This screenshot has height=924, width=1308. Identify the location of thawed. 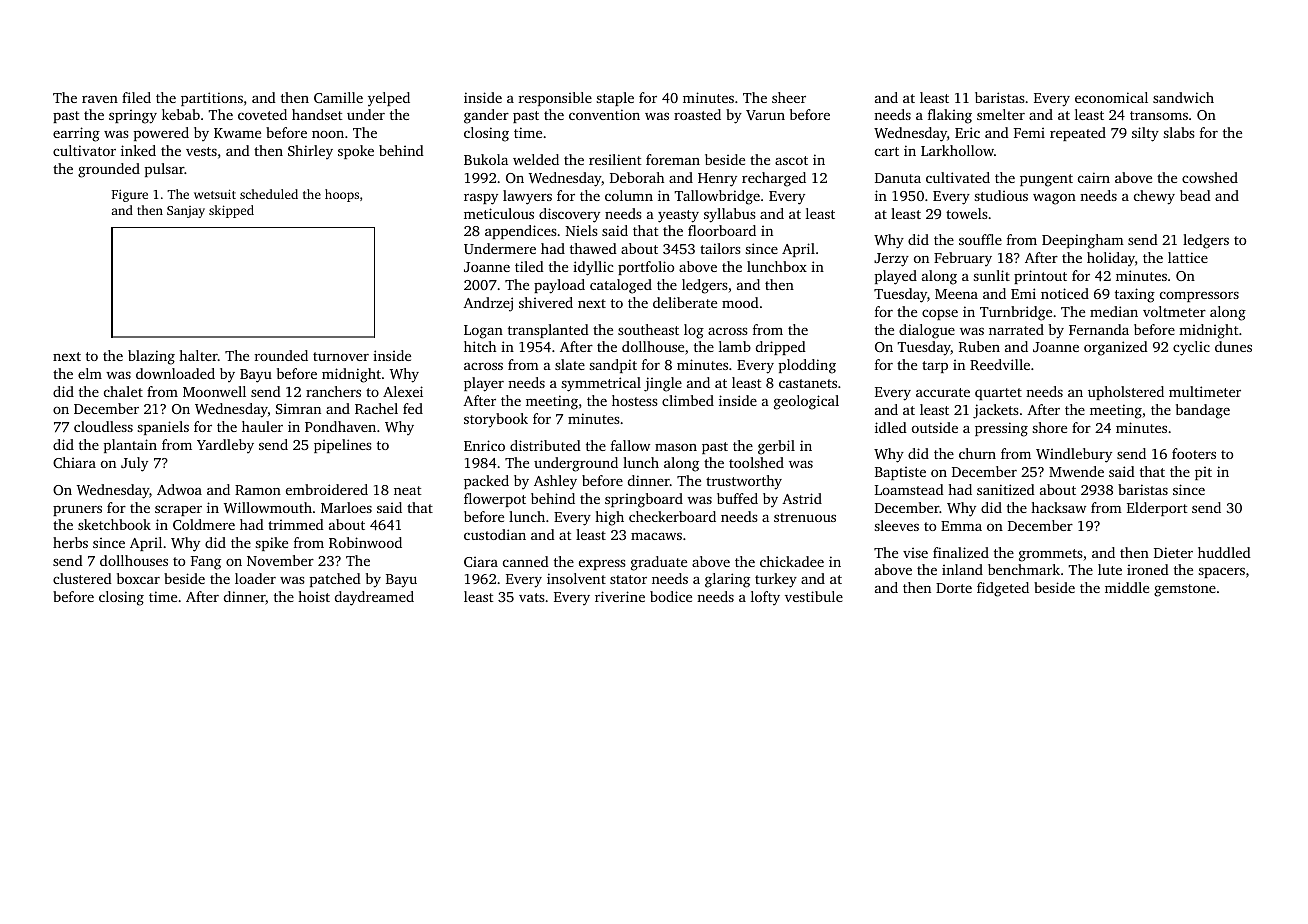
(593, 248).
